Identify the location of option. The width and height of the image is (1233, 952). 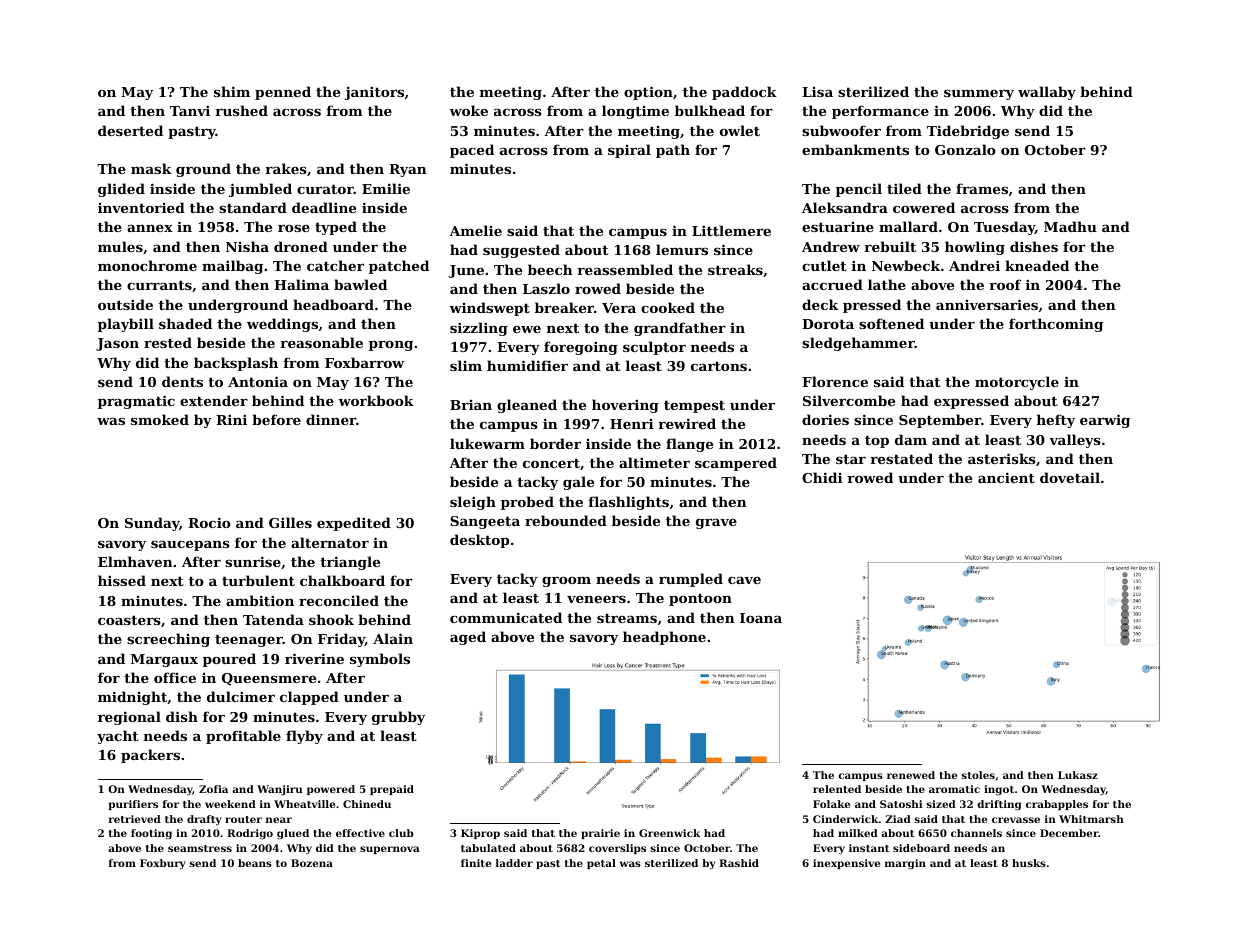
(648, 93).
